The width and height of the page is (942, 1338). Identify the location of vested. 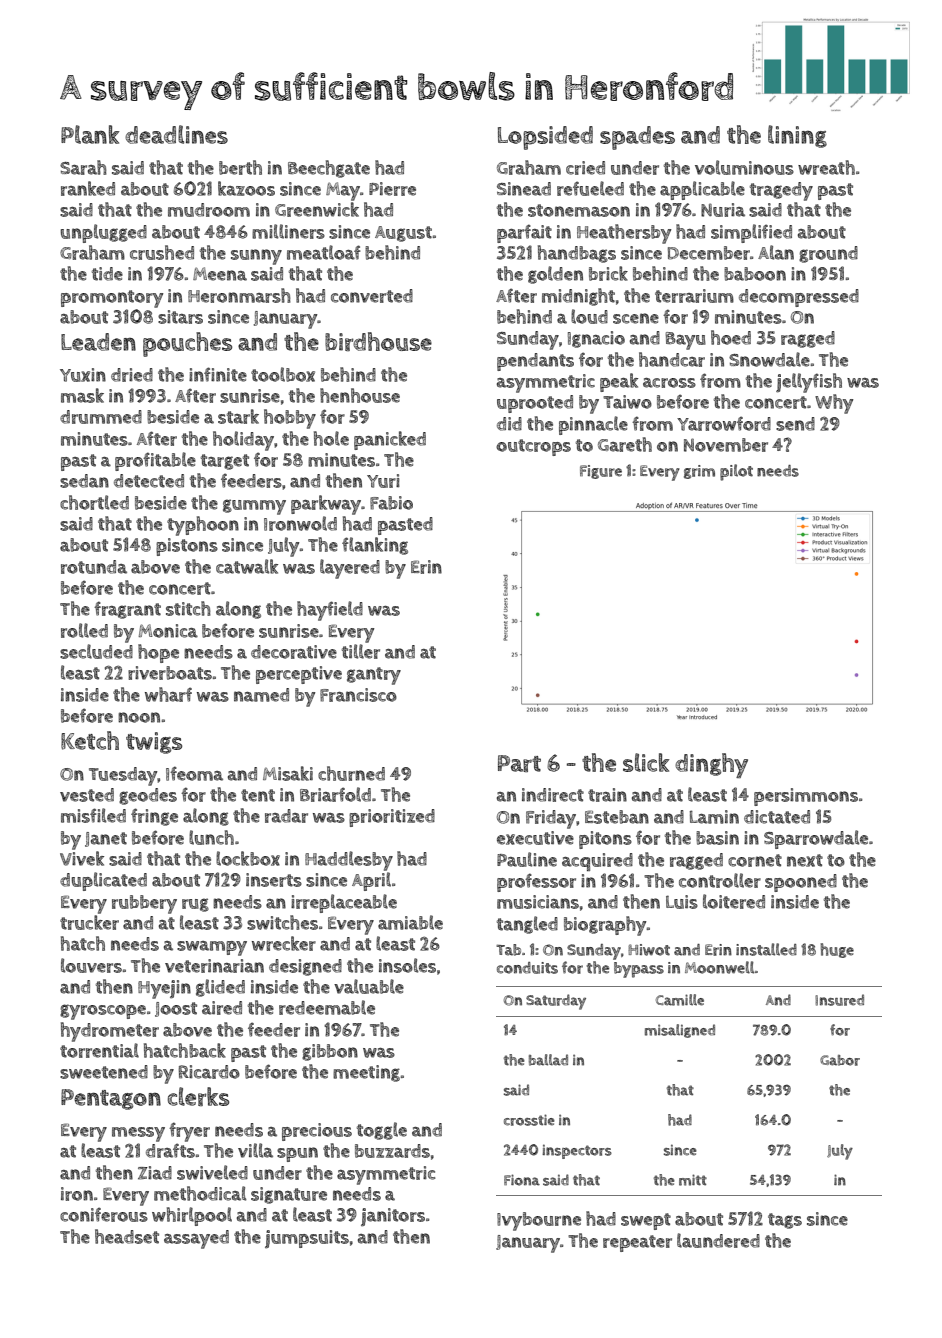
(87, 795).
